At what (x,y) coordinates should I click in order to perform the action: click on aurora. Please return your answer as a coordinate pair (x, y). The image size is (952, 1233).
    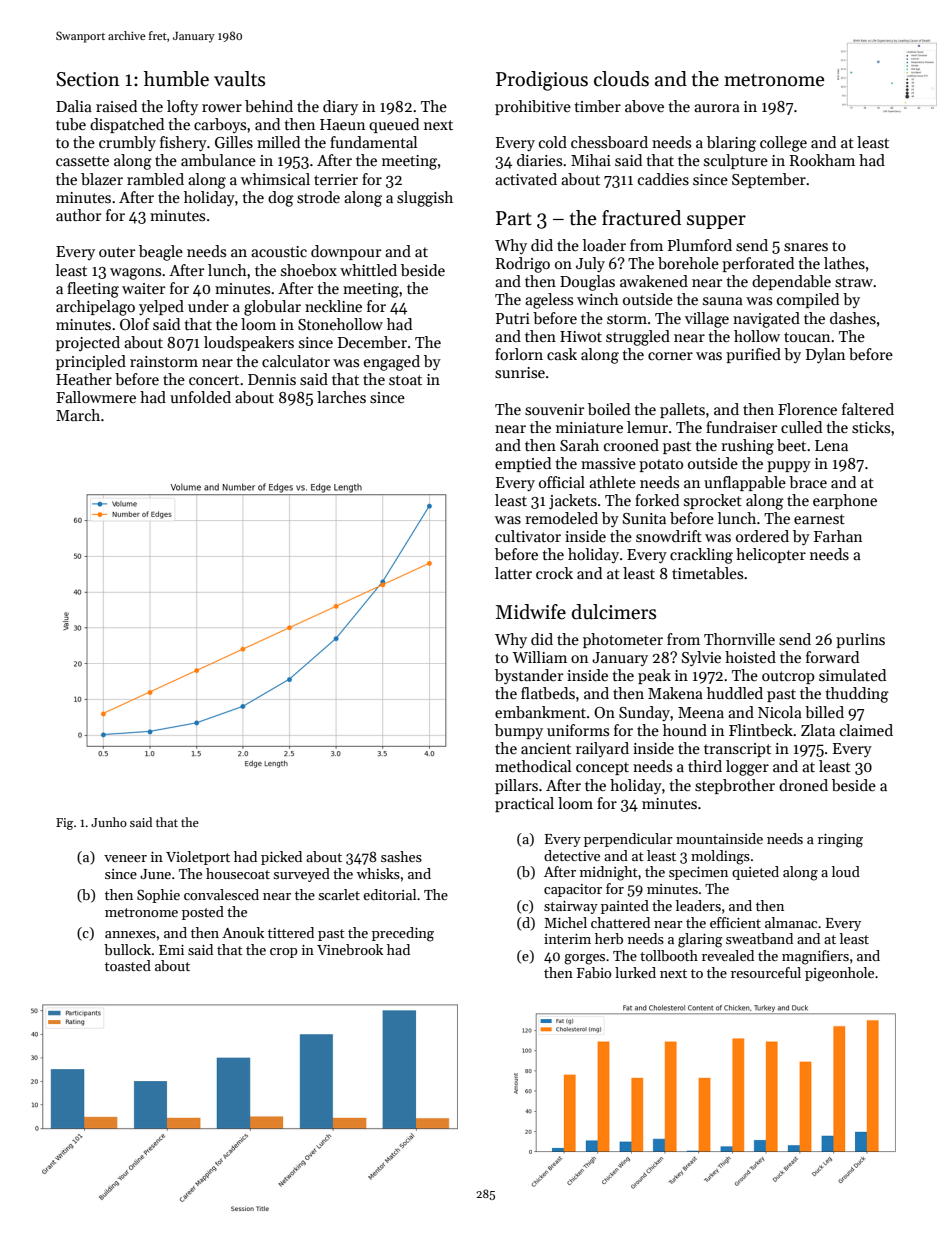
    Looking at the image, I should click on (717, 108).
